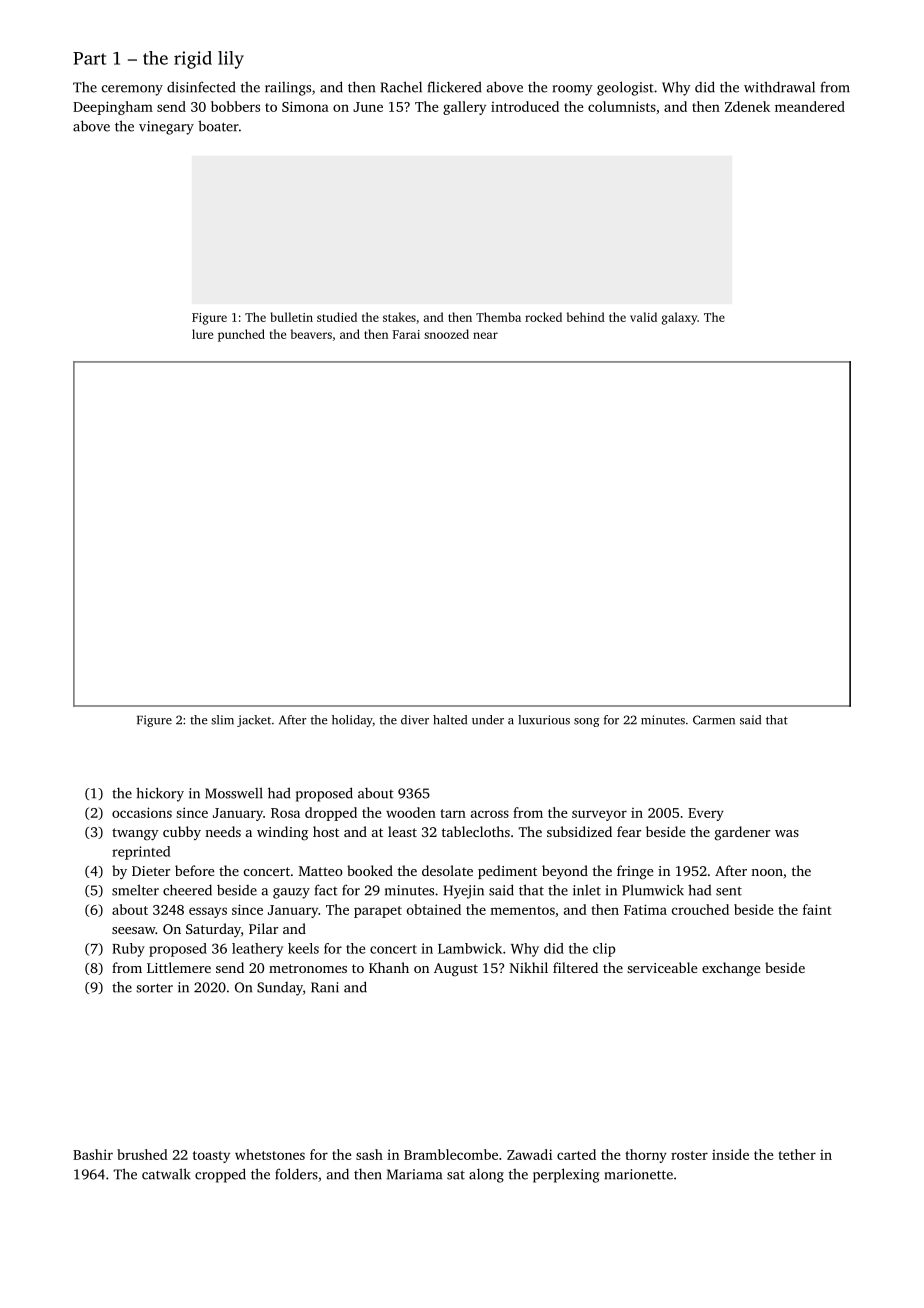 This screenshot has height=1308, width=924. I want to click on Mariama, so click(414, 1174).
